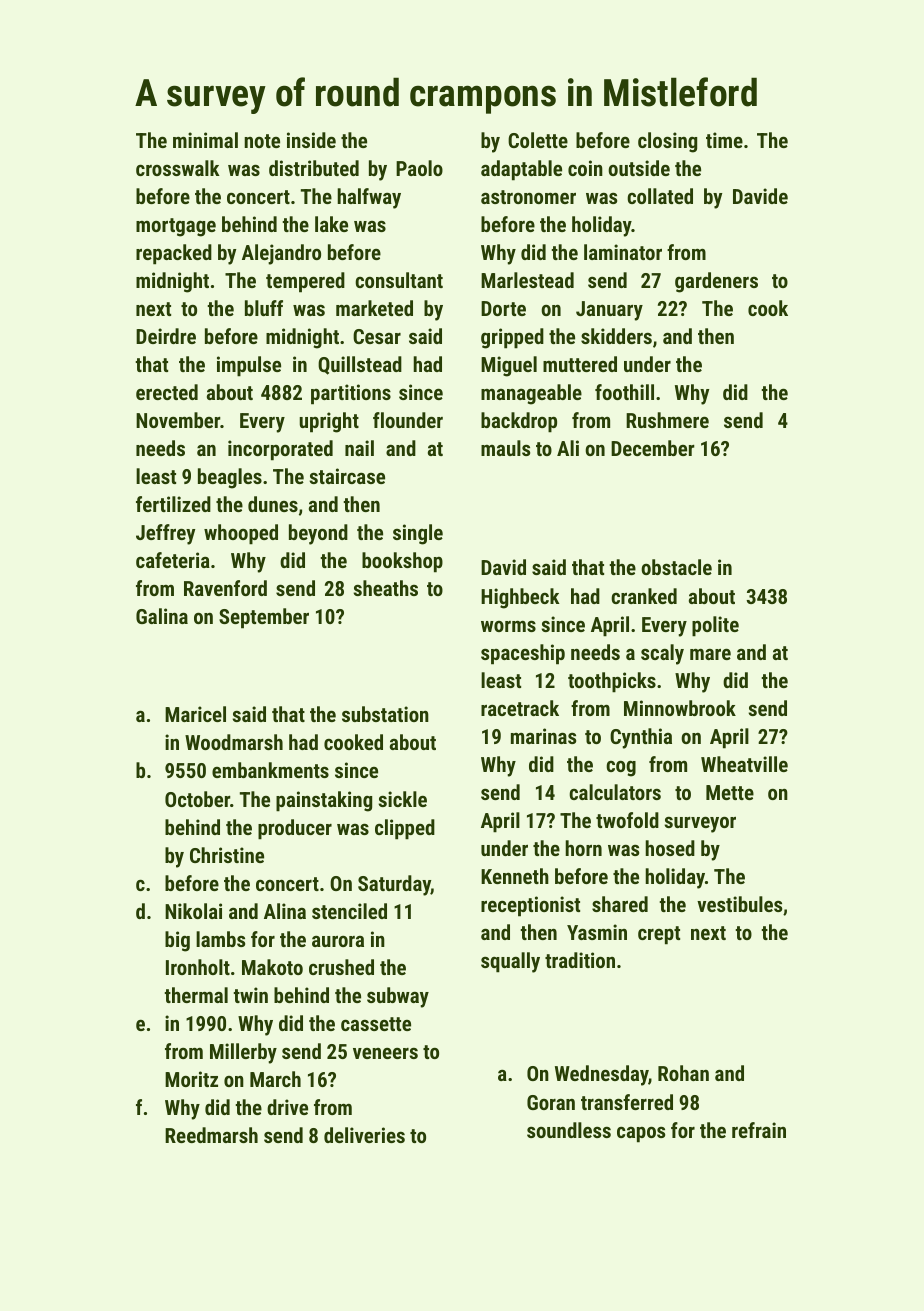 This screenshot has height=1311, width=924. Describe the element at coordinates (510, 962) in the screenshot. I see `squally` at that location.
